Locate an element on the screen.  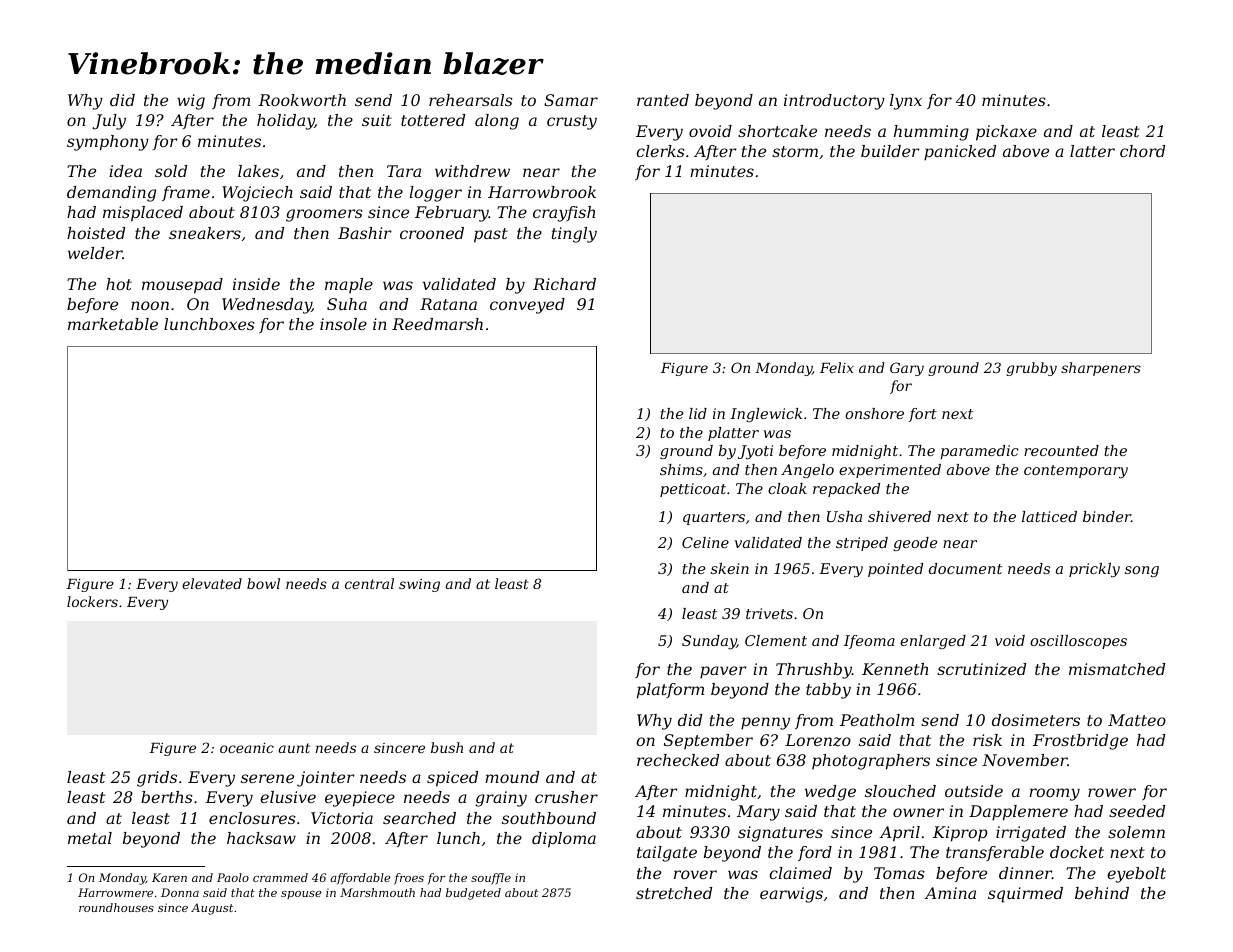
Rookworth is located at coordinates (302, 100).
